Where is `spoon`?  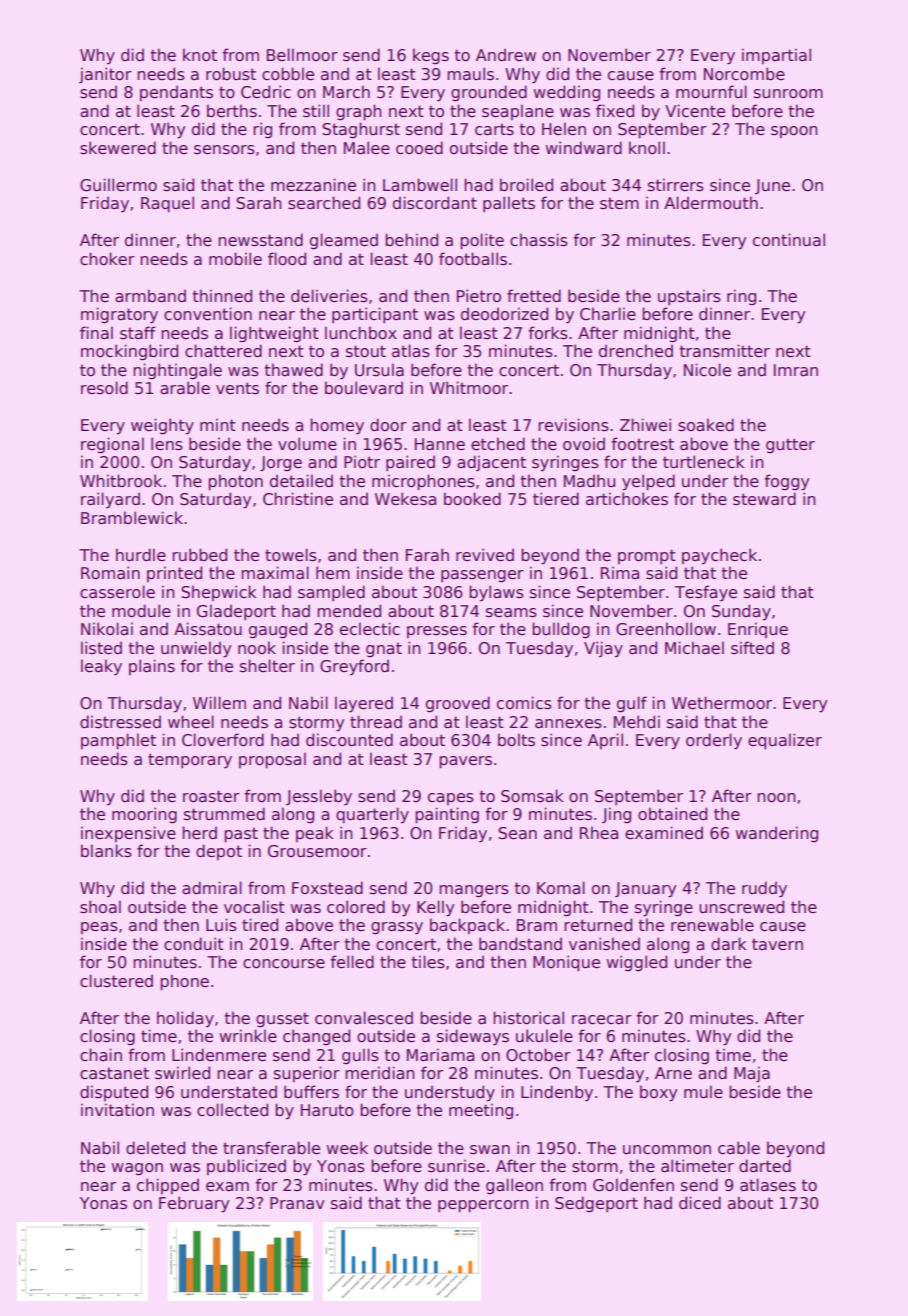
spoon is located at coordinates (794, 132).
